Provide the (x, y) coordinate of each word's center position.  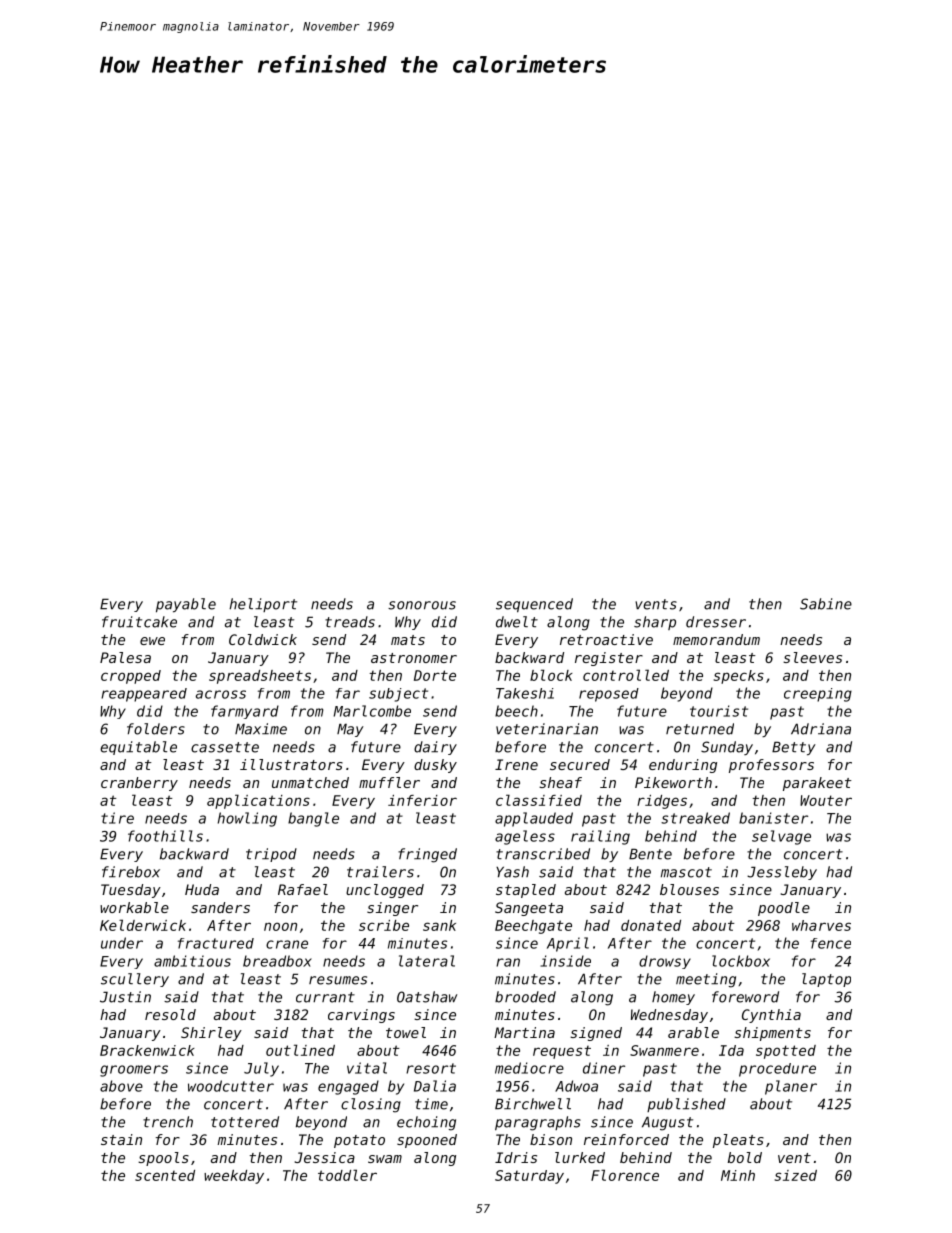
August (667, 1123)
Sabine (826, 604)
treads (350, 622)
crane (287, 944)
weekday (234, 1177)
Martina (524, 1032)
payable (186, 605)
